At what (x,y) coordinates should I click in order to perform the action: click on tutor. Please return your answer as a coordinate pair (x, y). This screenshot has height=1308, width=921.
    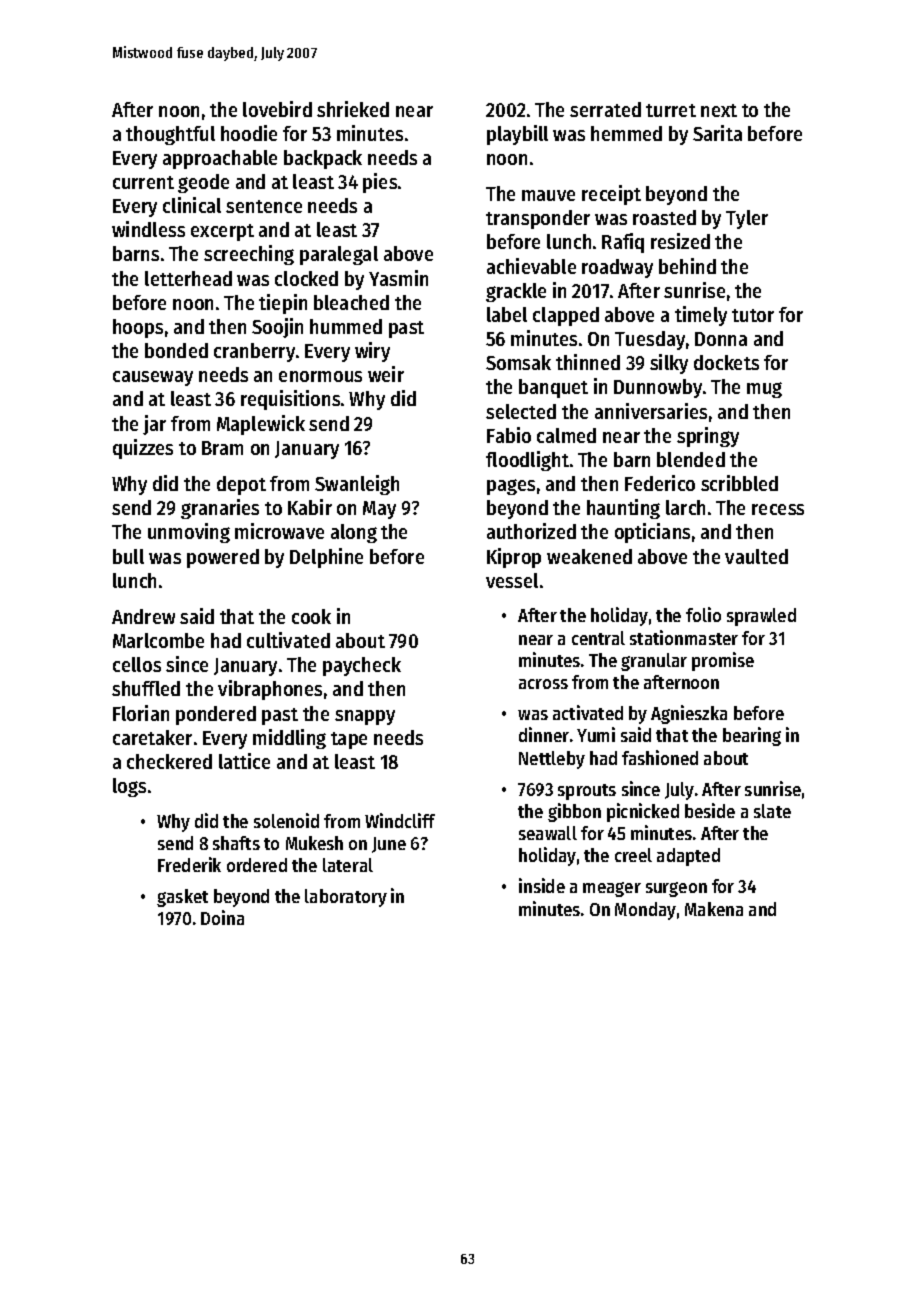
    Looking at the image, I should click on (753, 315).
